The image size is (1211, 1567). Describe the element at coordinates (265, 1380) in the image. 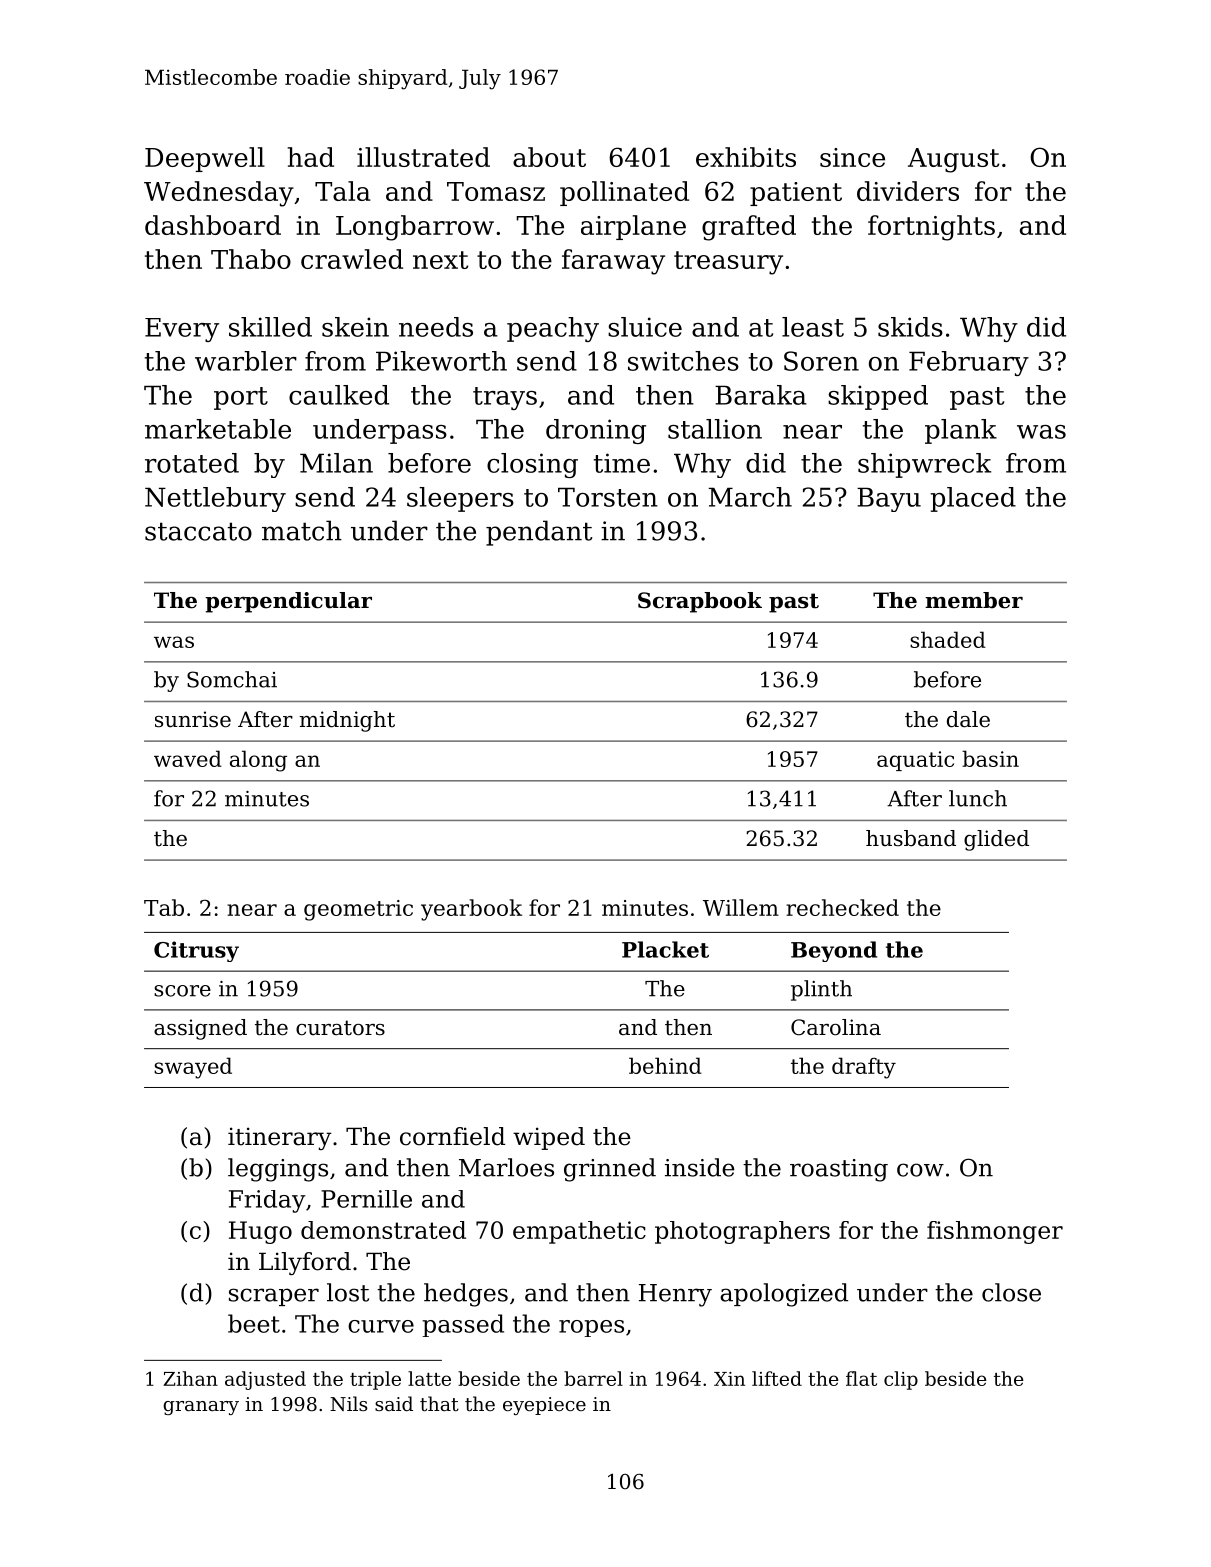

I see `adjusted` at that location.
